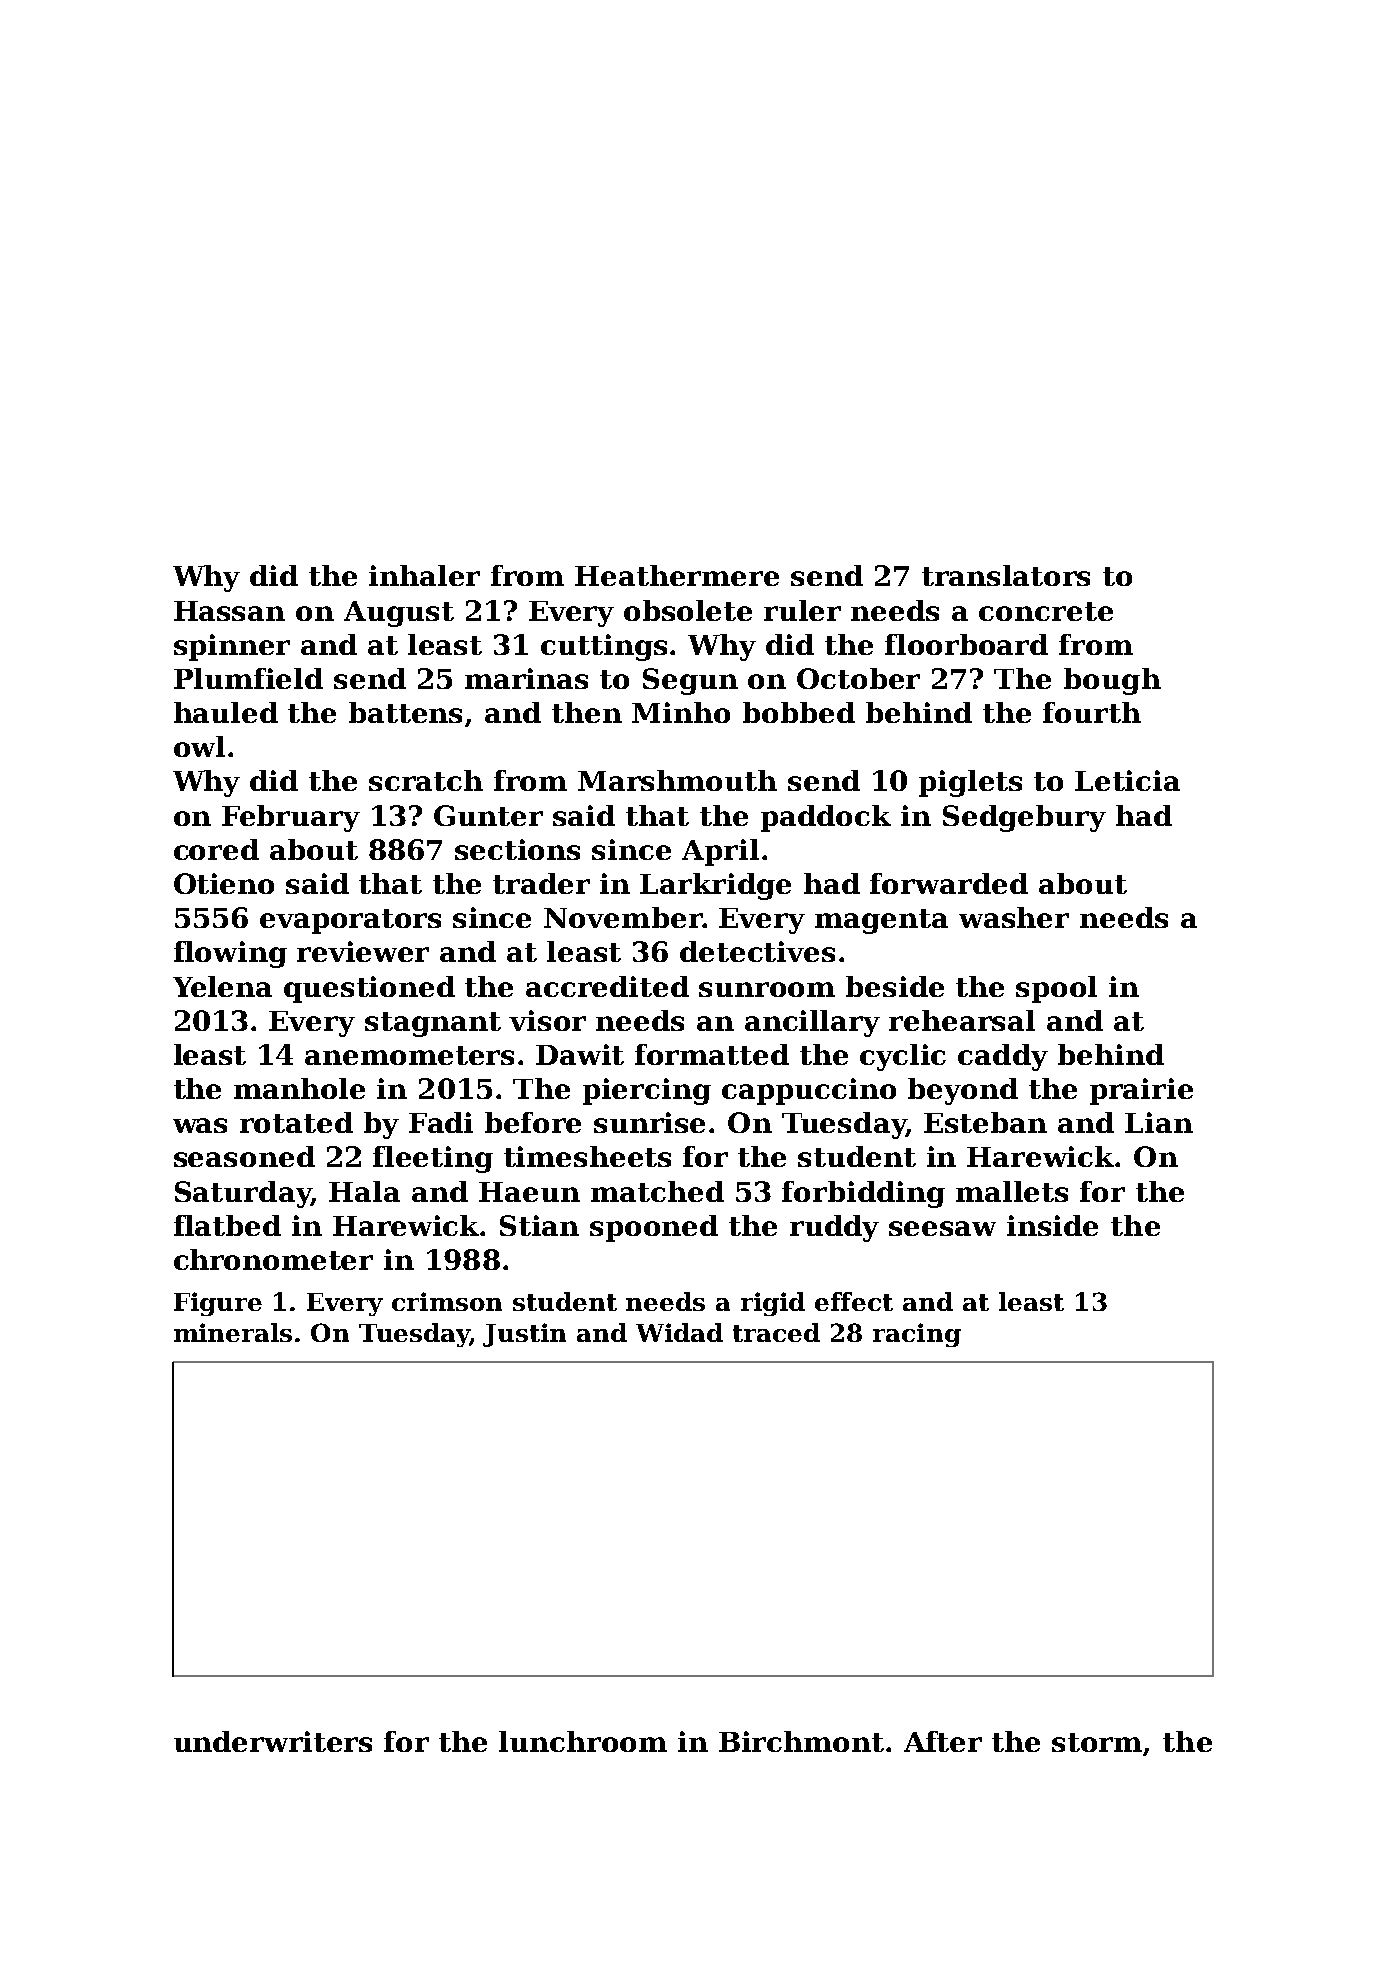 Image resolution: width=1386 pixels, height=1969 pixels. What do you see at coordinates (587, 712) in the screenshot?
I see `then` at bounding box center [587, 712].
